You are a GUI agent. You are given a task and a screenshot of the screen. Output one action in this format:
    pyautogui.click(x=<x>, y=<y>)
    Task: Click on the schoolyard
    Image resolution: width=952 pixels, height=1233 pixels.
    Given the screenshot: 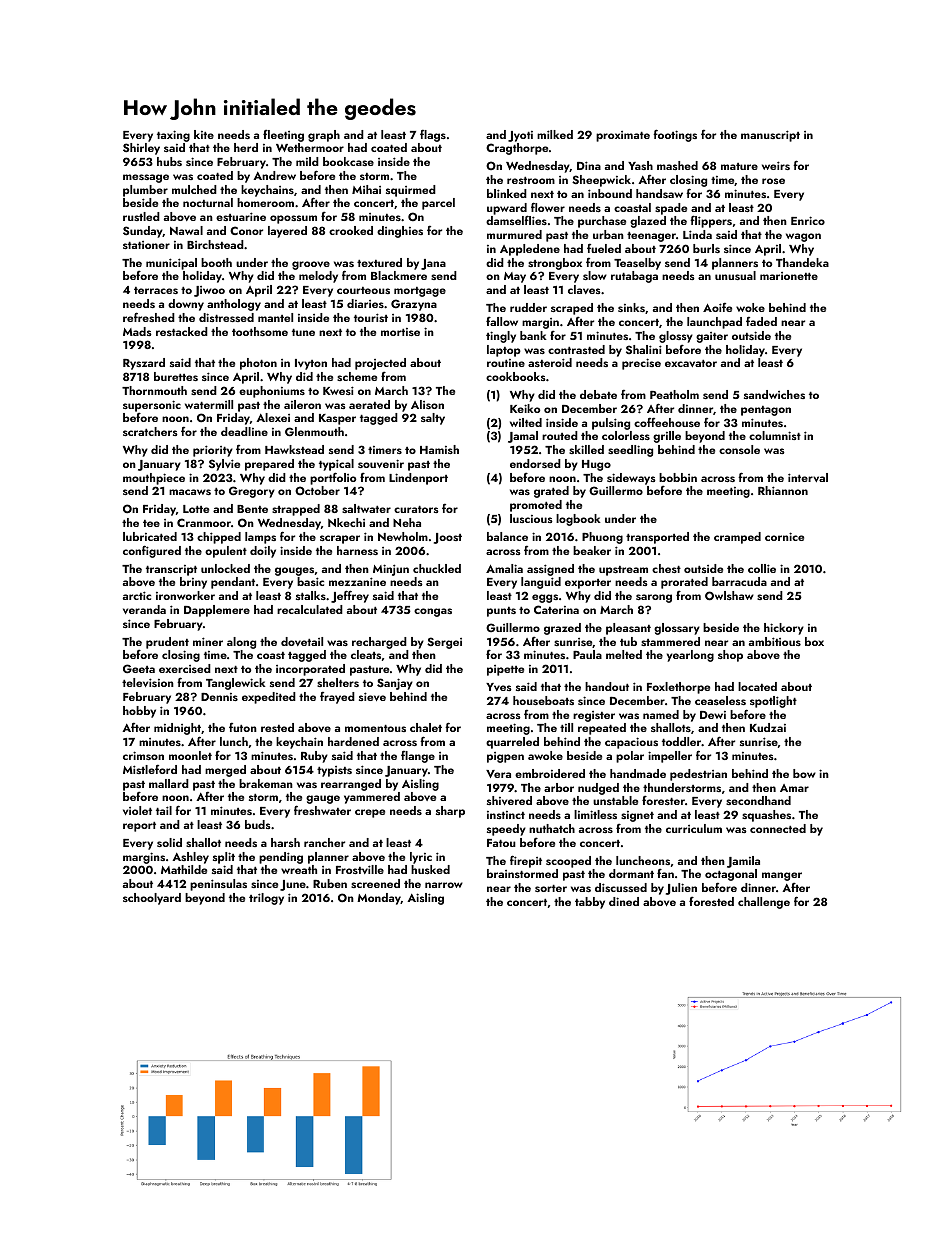 What is the action you would take?
    pyautogui.click(x=152, y=899)
